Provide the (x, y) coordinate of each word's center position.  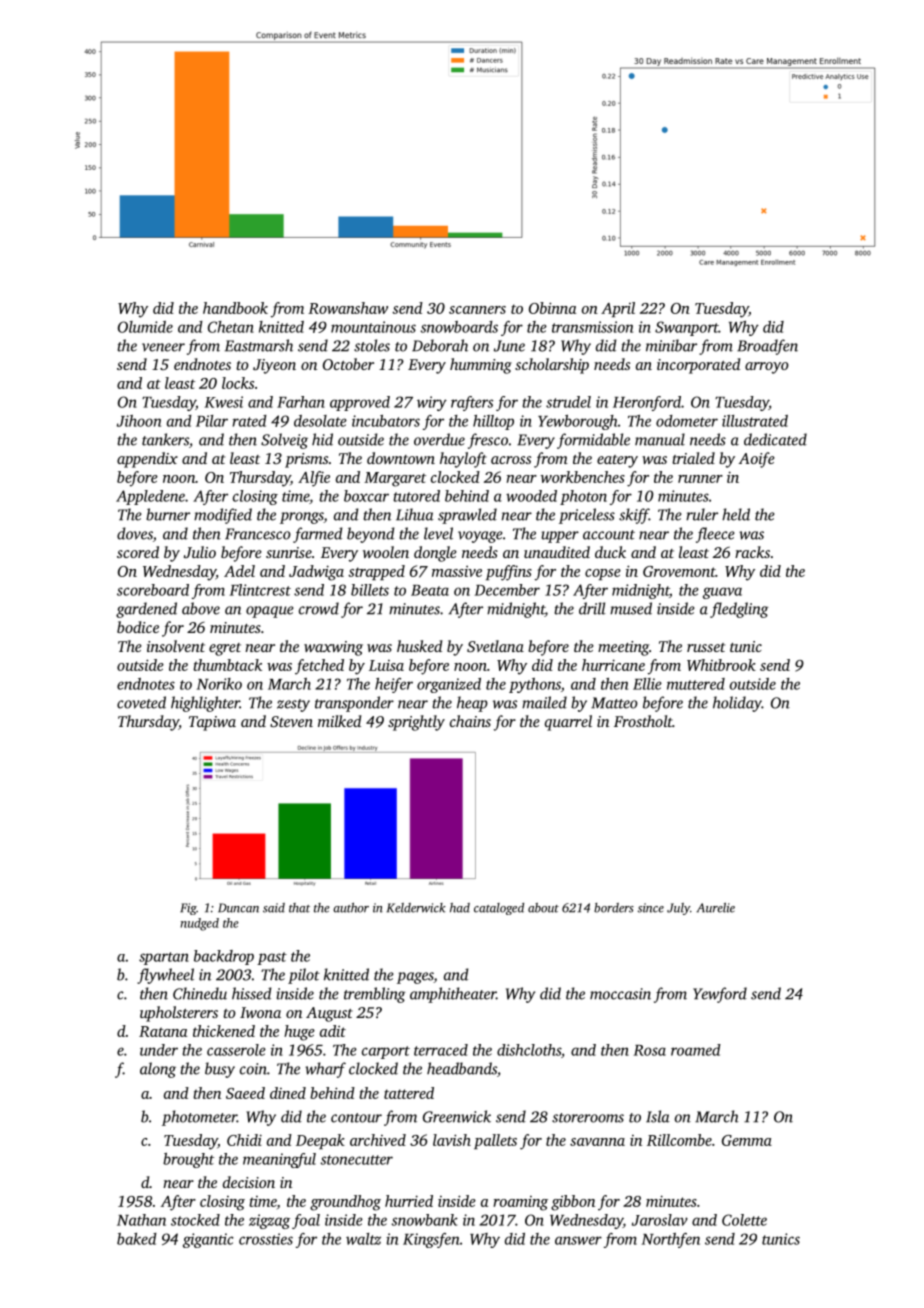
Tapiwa (212, 723)
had (460, 908)
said (274, 908)
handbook (235, 308)
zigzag (269, 1221)
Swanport (687, 328)
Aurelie (716, 908)
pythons (535, 685)
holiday (737, 704)
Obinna (552, 308)
